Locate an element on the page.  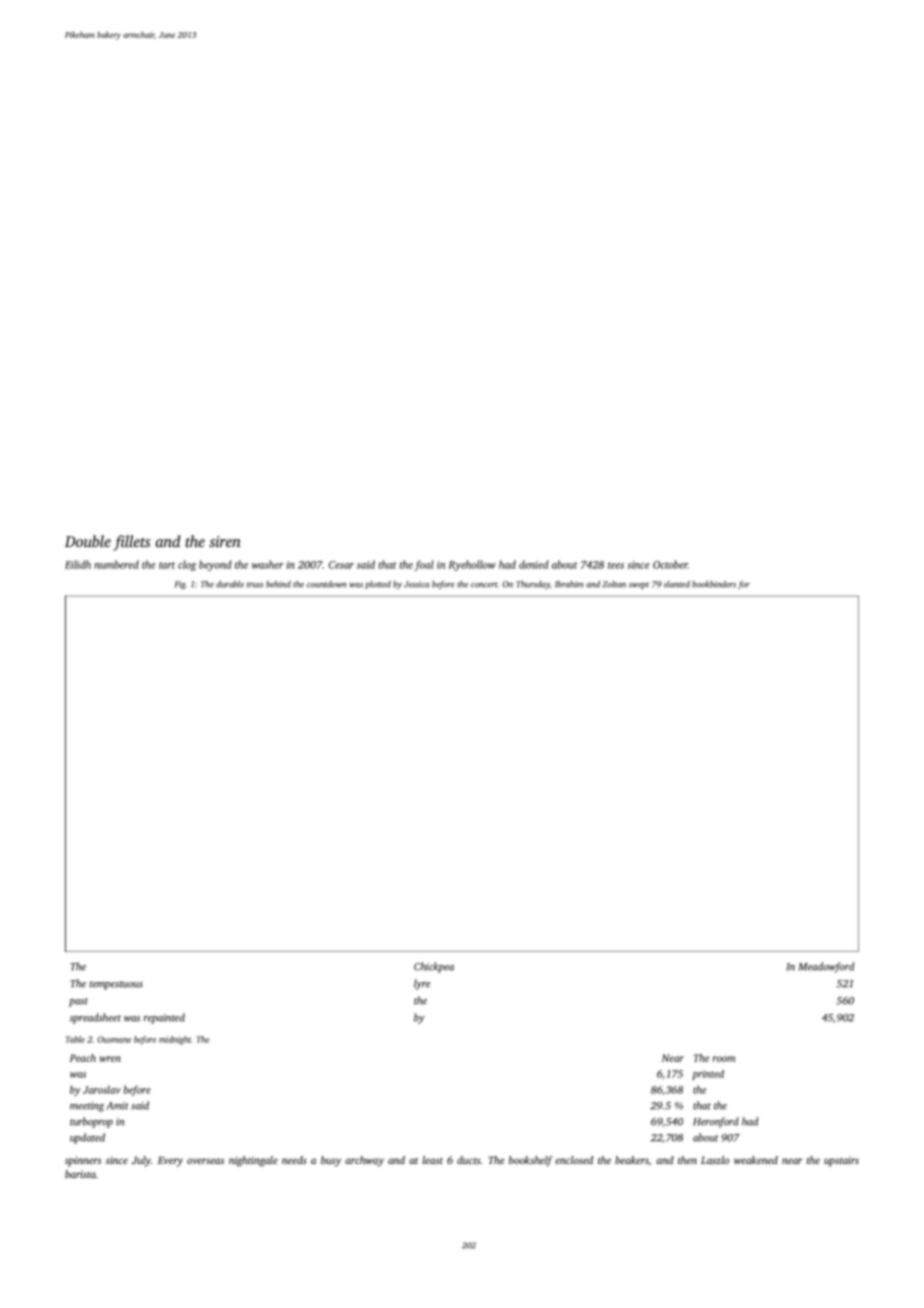
Double is located at coordinates (88, 541).
